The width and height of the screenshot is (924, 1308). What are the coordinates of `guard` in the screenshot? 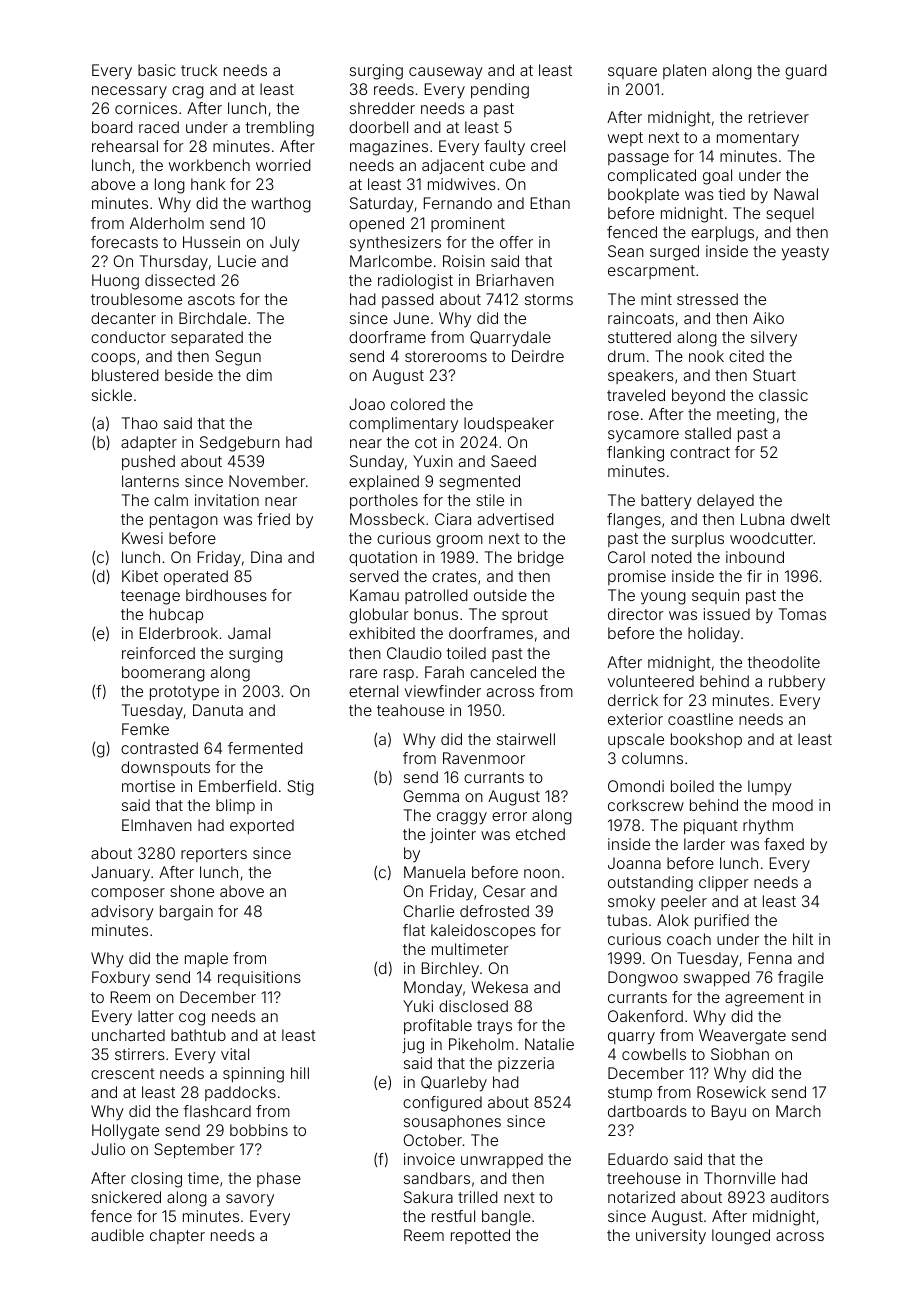 It's located at (806, 72).
